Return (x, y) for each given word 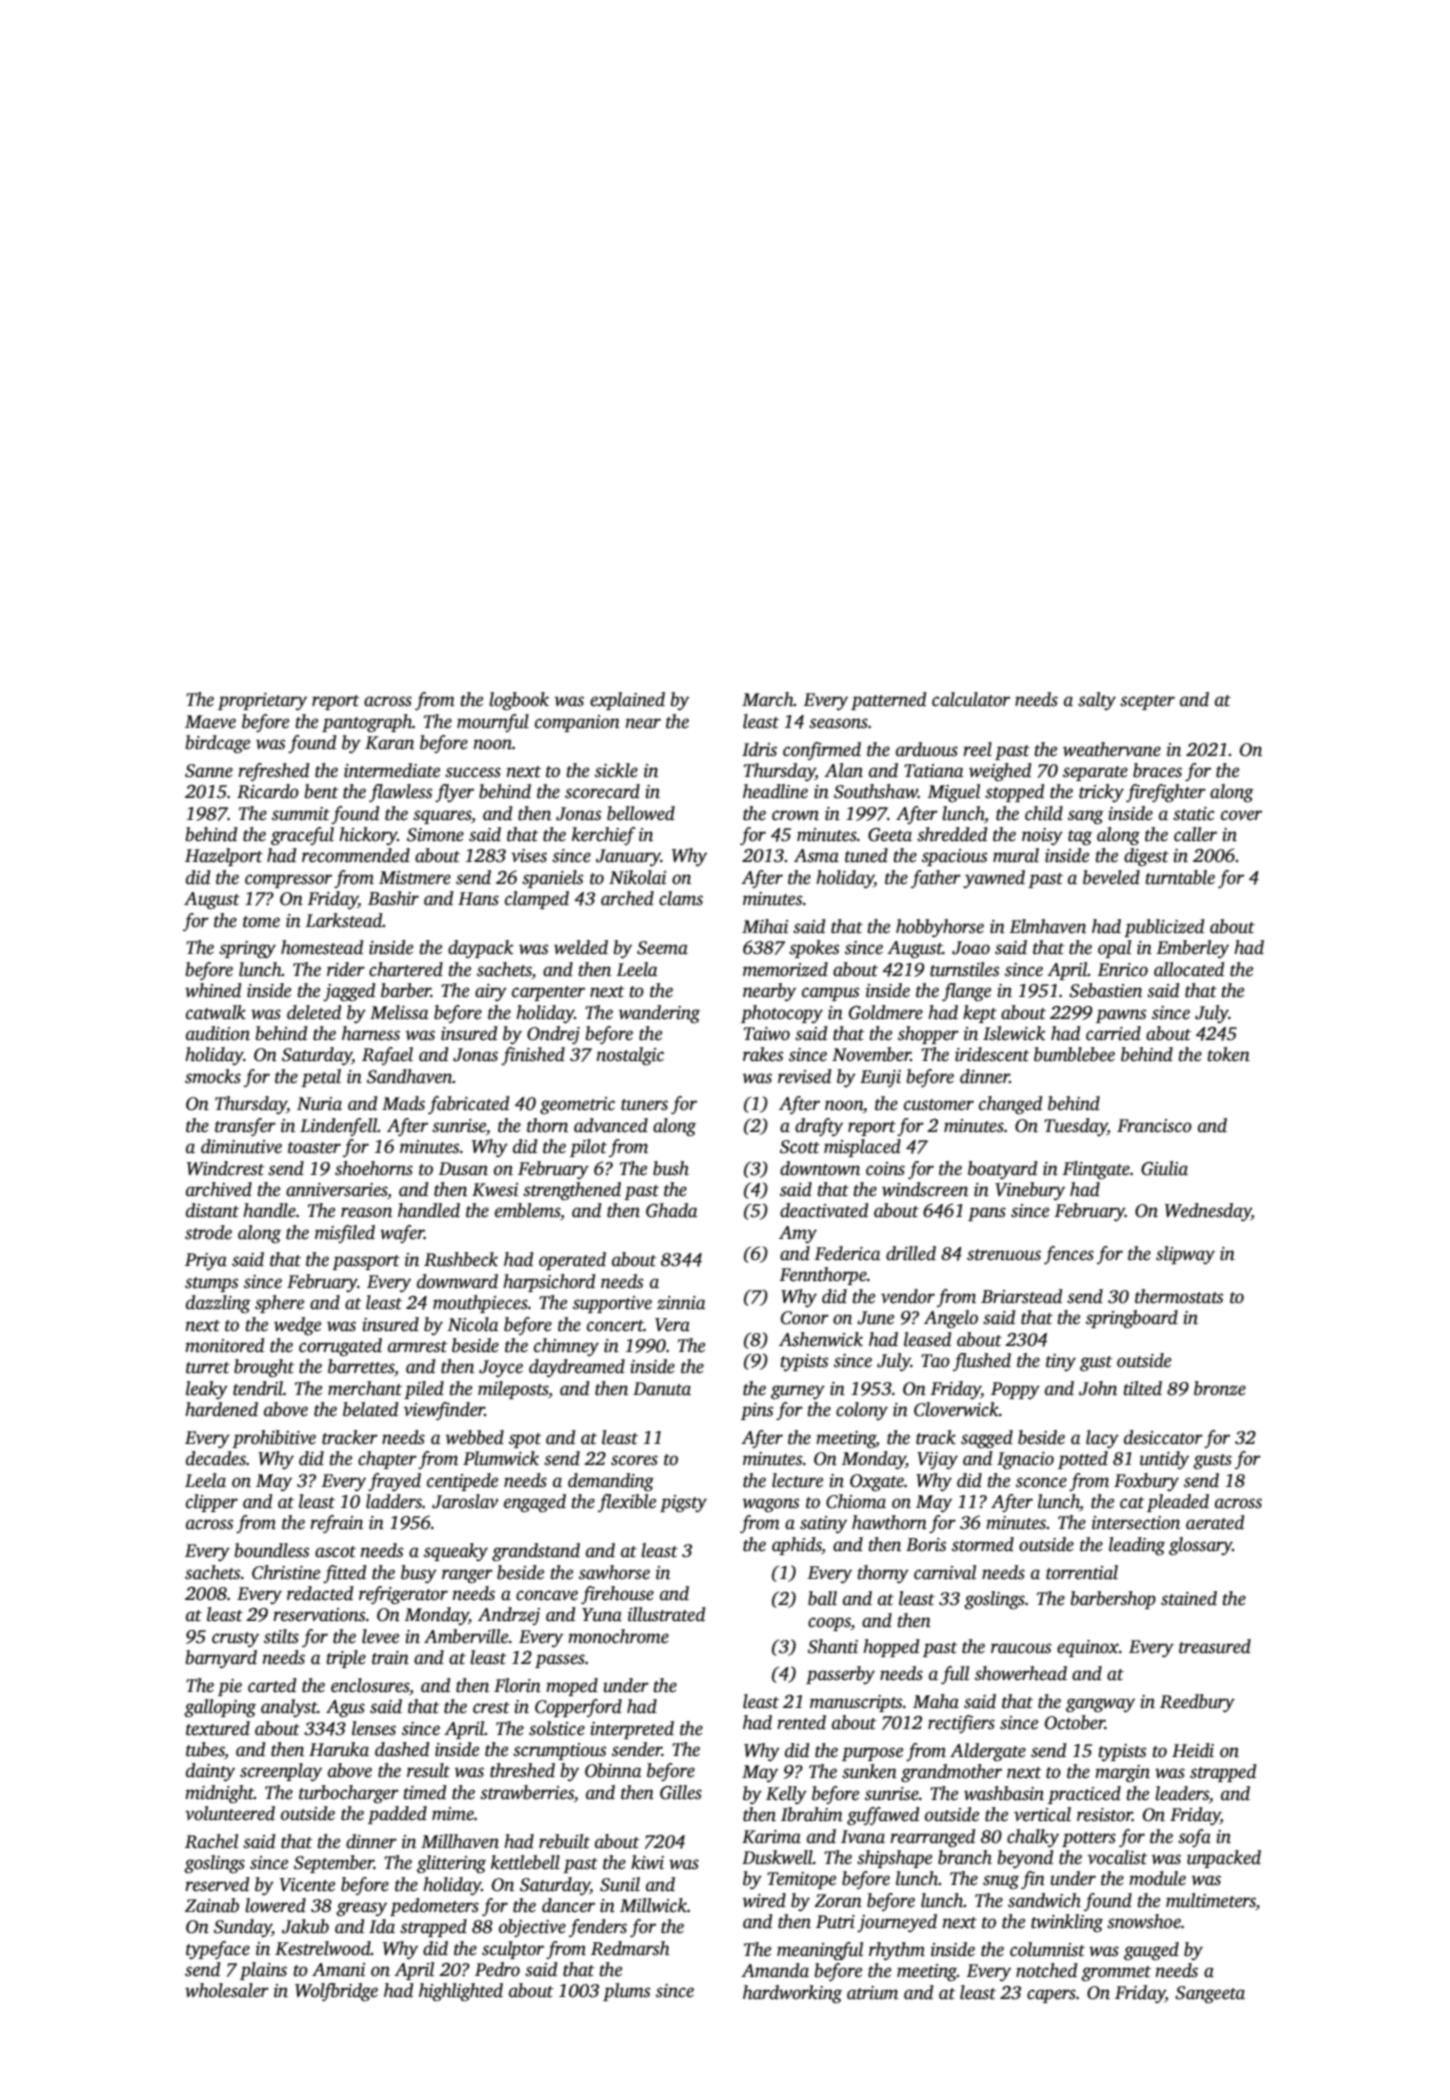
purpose (872, 1754)
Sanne (209, 771)
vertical (1042, 1814)
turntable (1180, 877)
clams (681, 898)
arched (627, 898)
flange (966, 992)
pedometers (434, 1907)
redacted (320, 1593)
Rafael (387, 1056)
